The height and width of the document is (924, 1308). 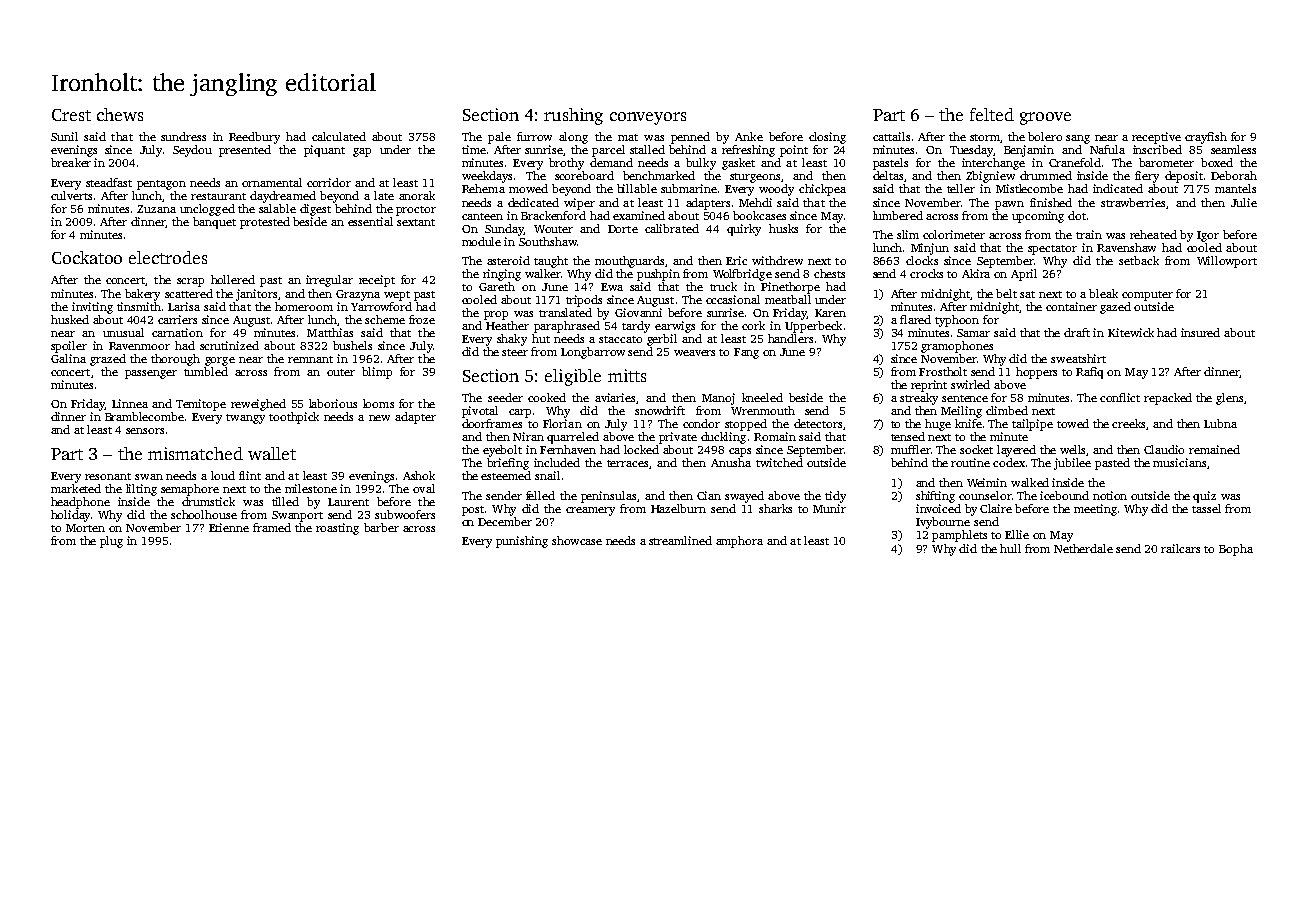 I want to click on tumbled, so click(x=206, y=371).
